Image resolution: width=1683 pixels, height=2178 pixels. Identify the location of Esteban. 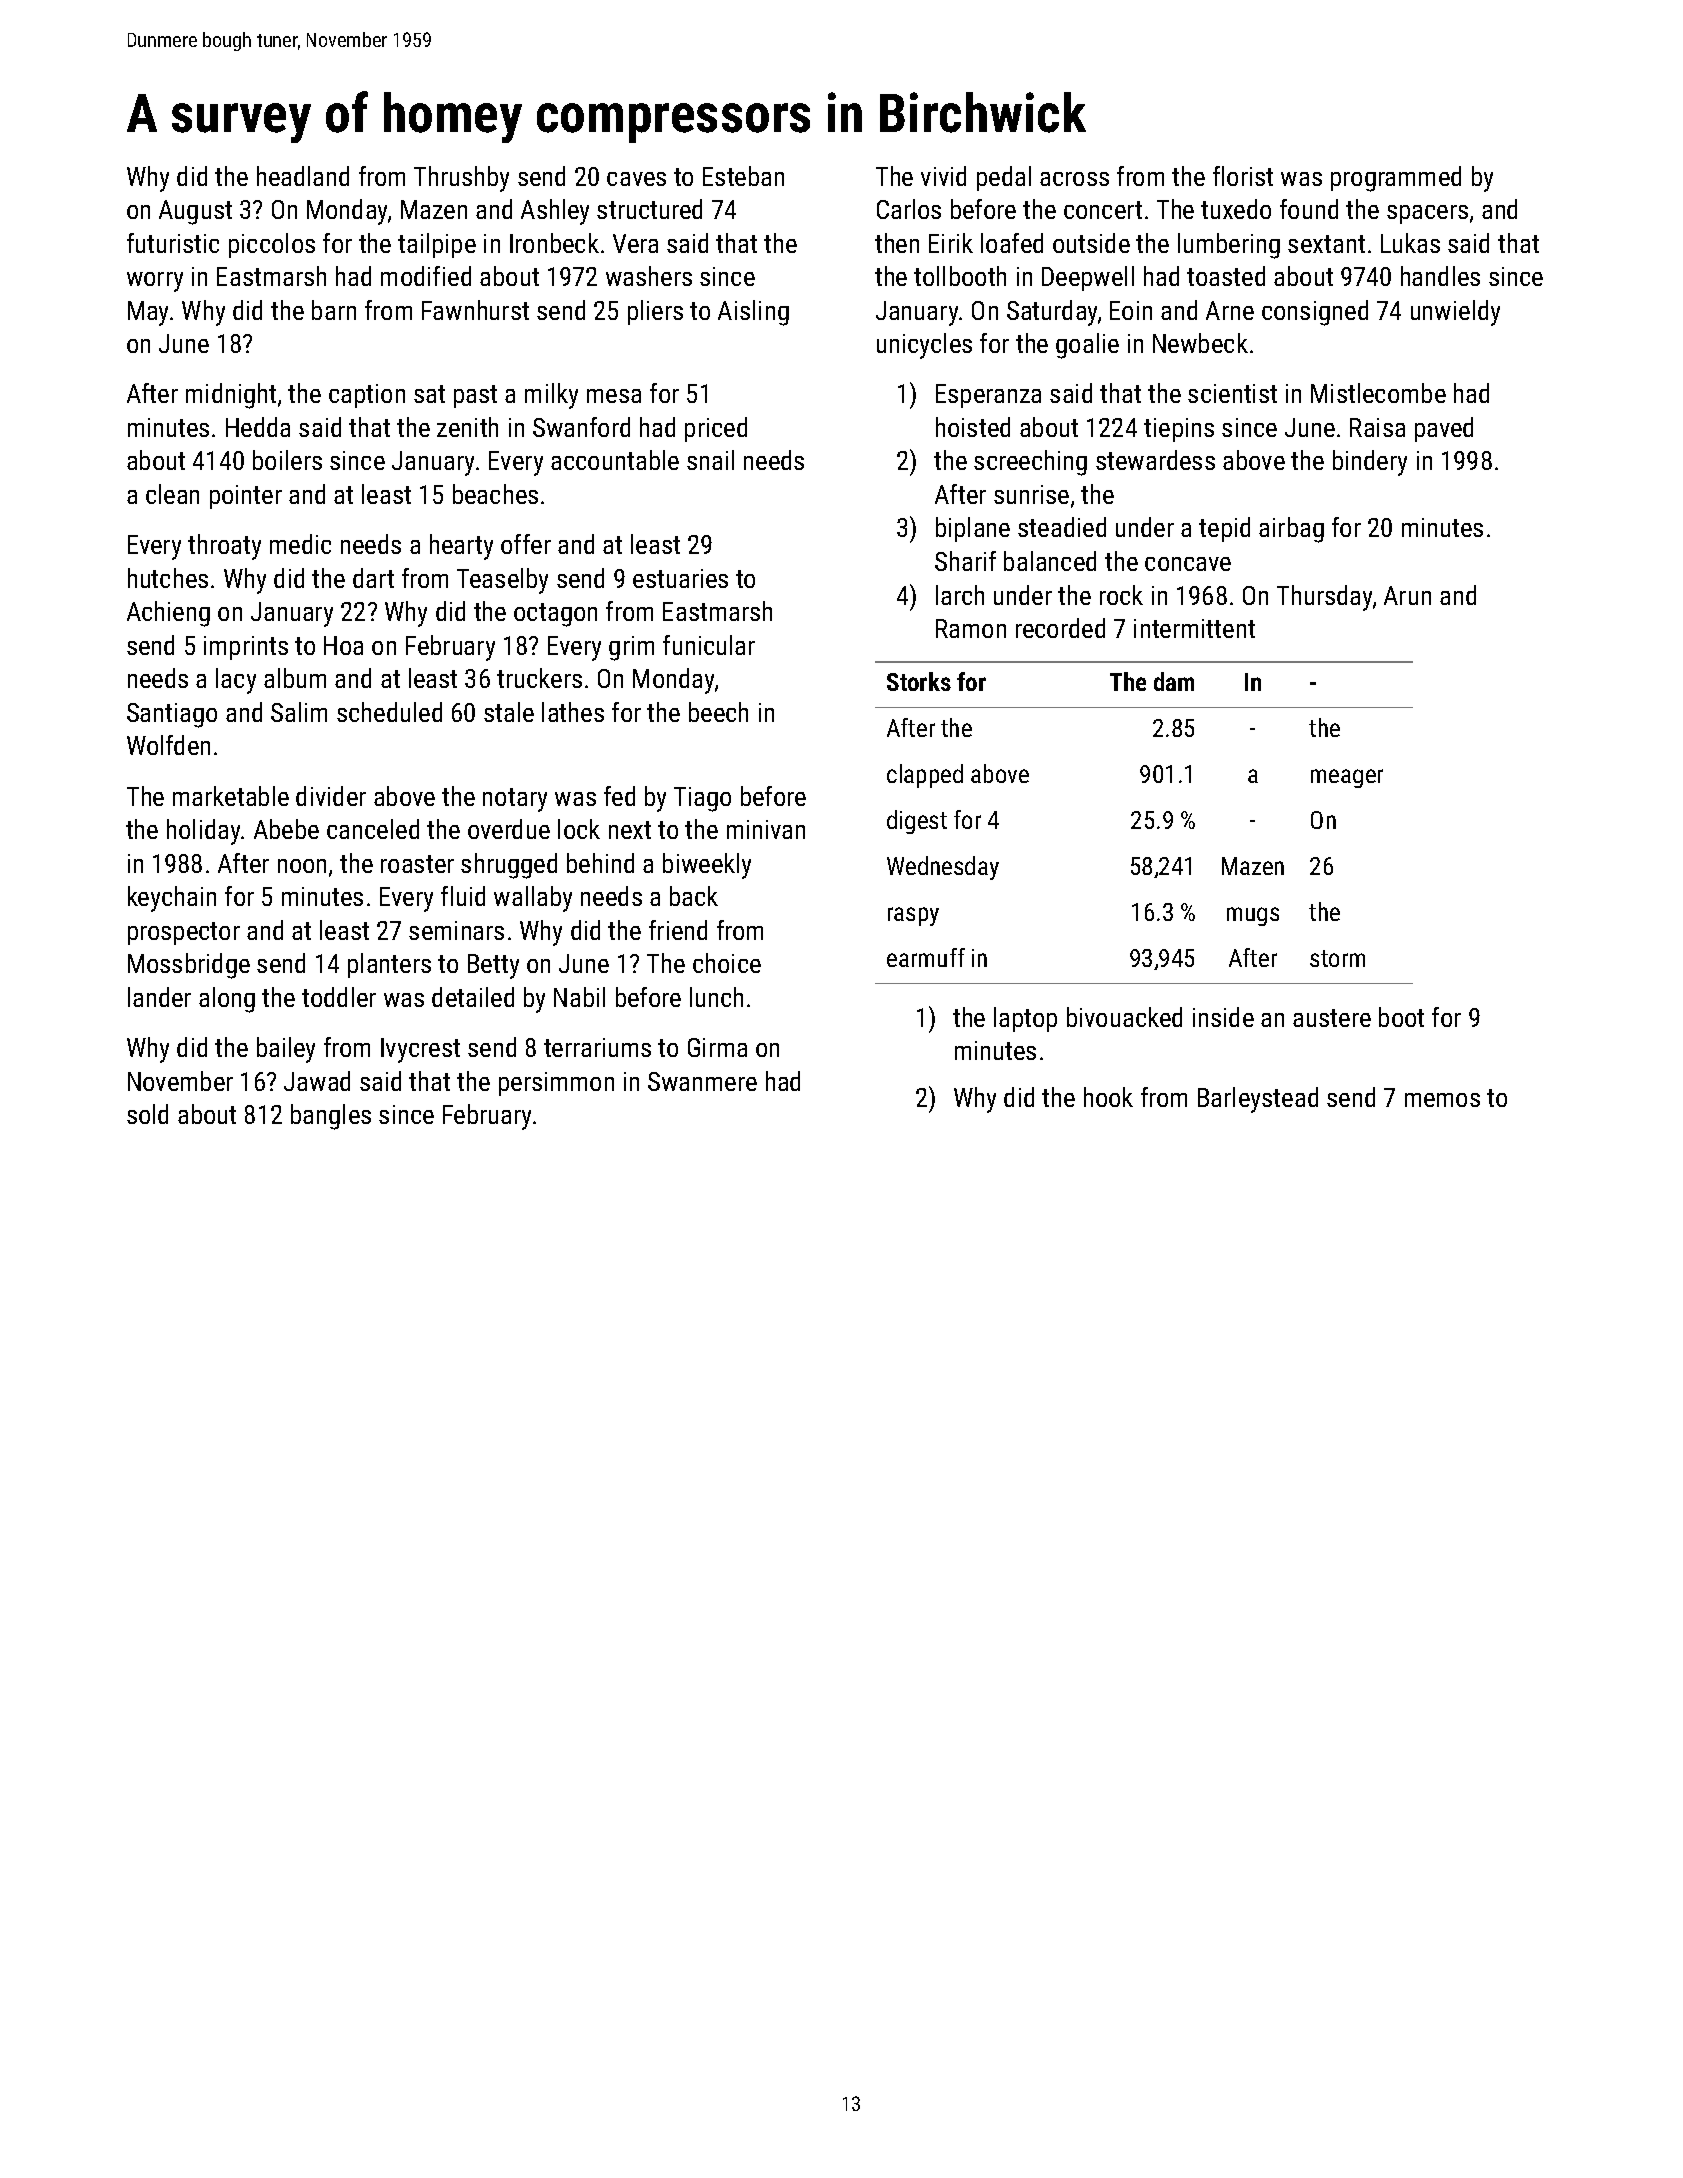
(743, 176).
